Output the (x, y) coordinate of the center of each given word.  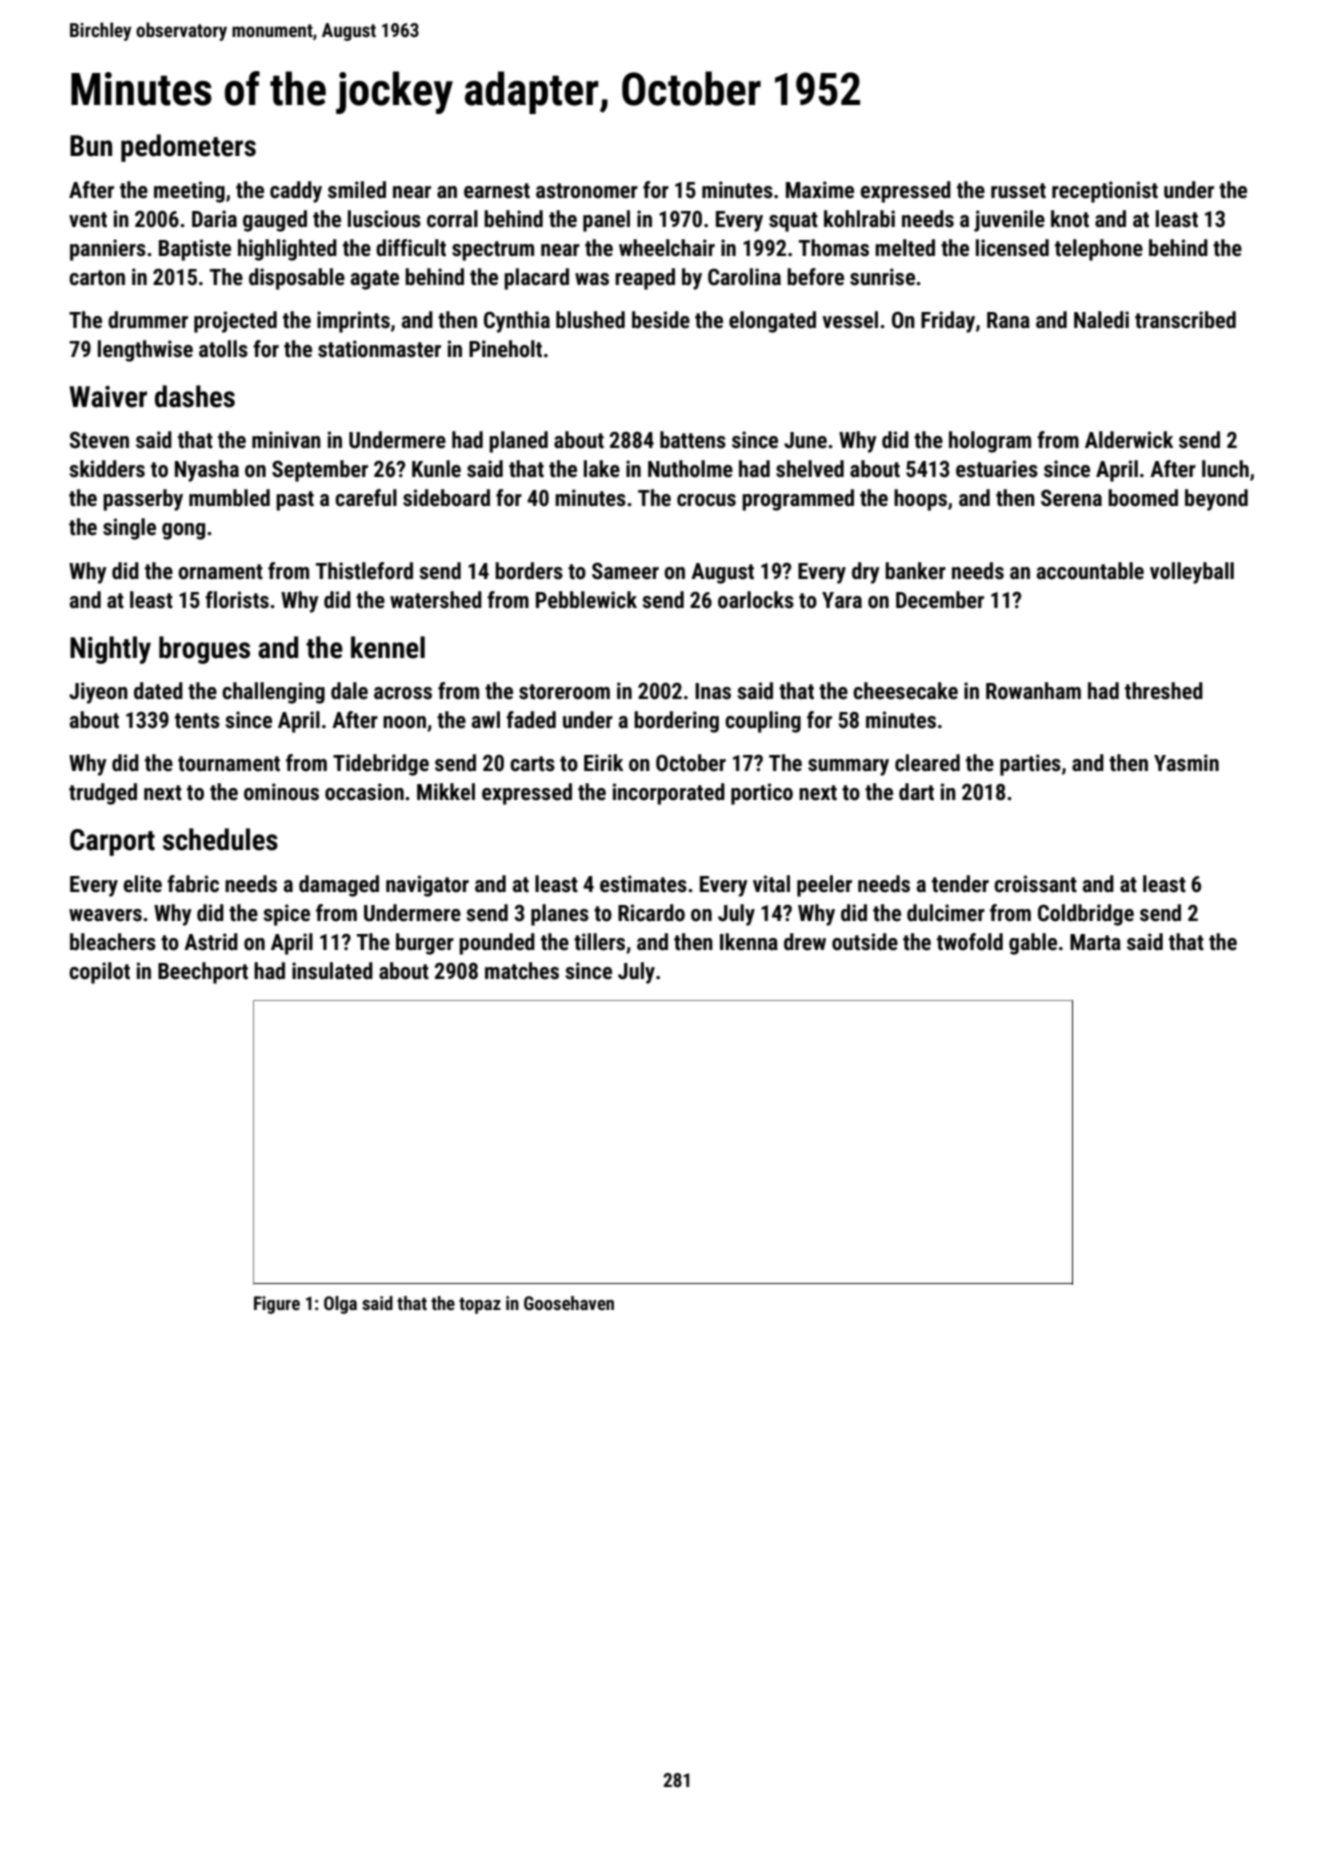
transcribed (1185, 320)
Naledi (1101, 320)
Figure (277, 1305)
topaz (480, 1305)
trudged (103, 794)
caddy (296, 192)
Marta (1095, 942)
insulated (332, 971)
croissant (1035, 884)
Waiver (108, 397)
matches (522, 971)
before (815, 277)
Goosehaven (569, 1303)
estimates (643, 884)
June (805, 440)
